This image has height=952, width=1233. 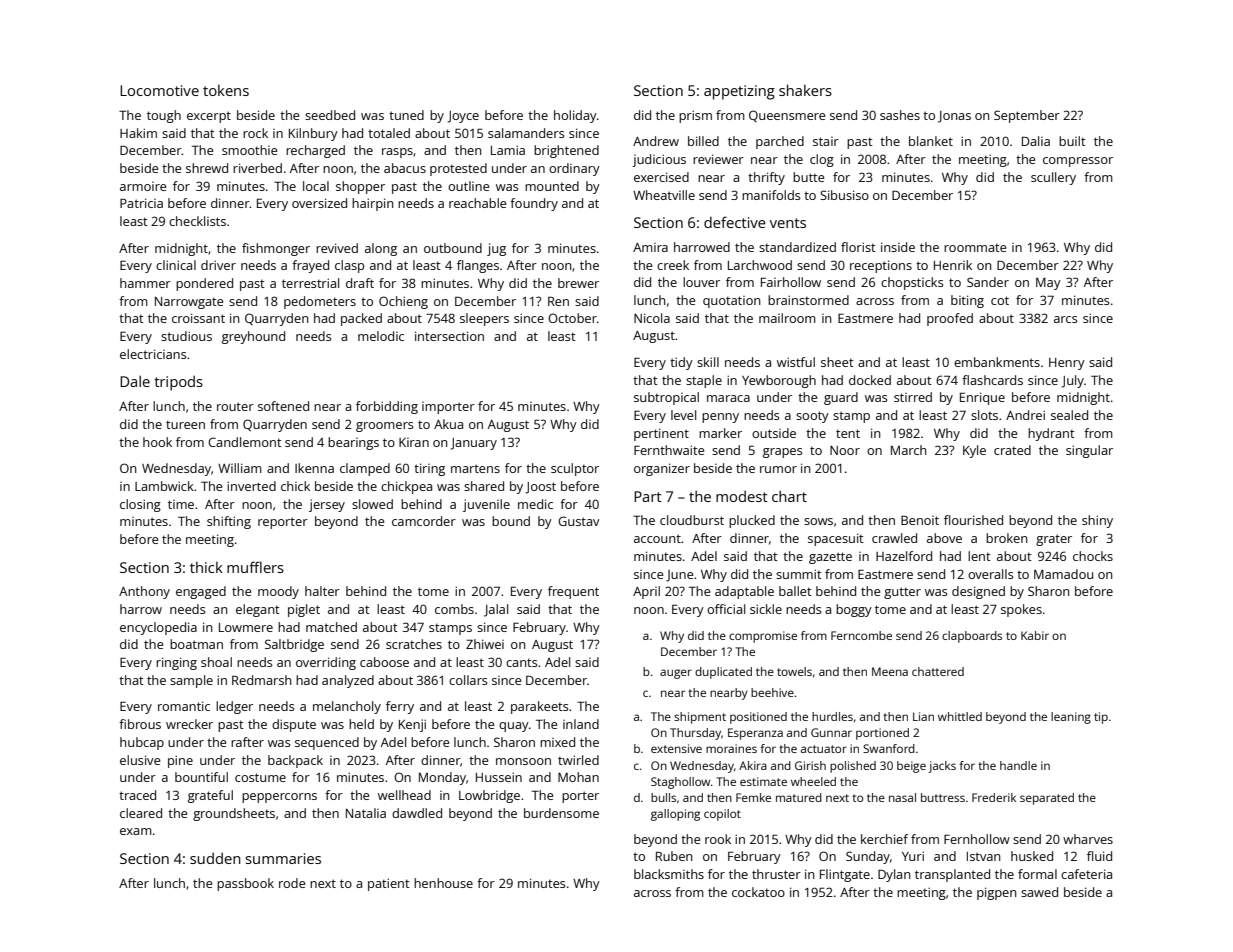 I want to click on billed, so click(x=703, y=141).
